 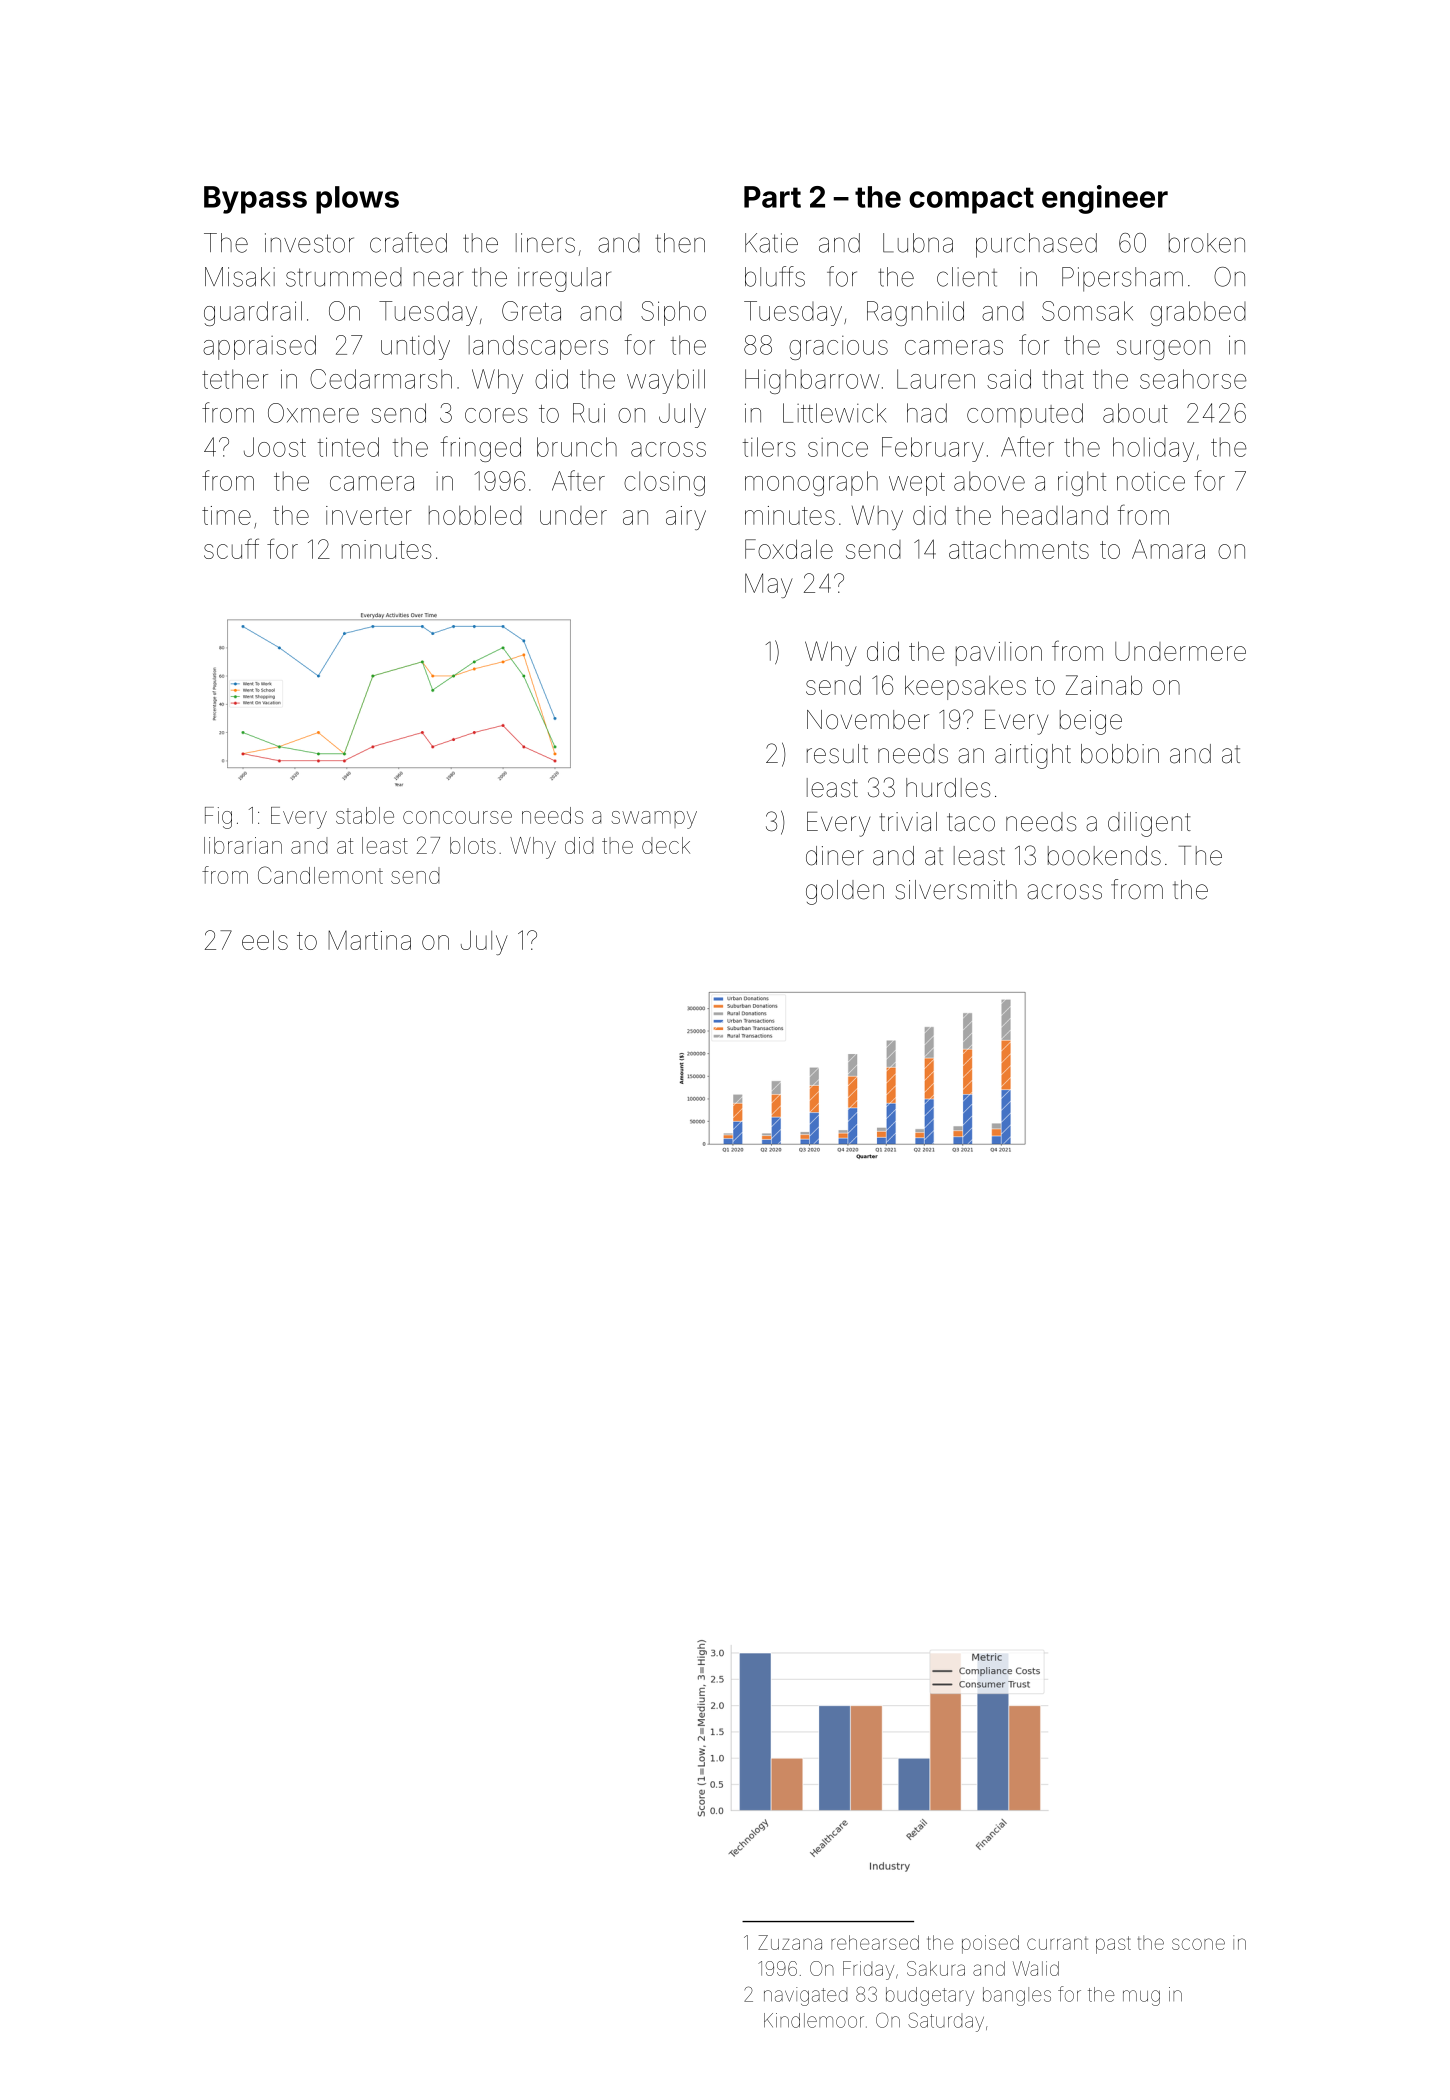 I want to click on tether, so click(x=235, y=379).
